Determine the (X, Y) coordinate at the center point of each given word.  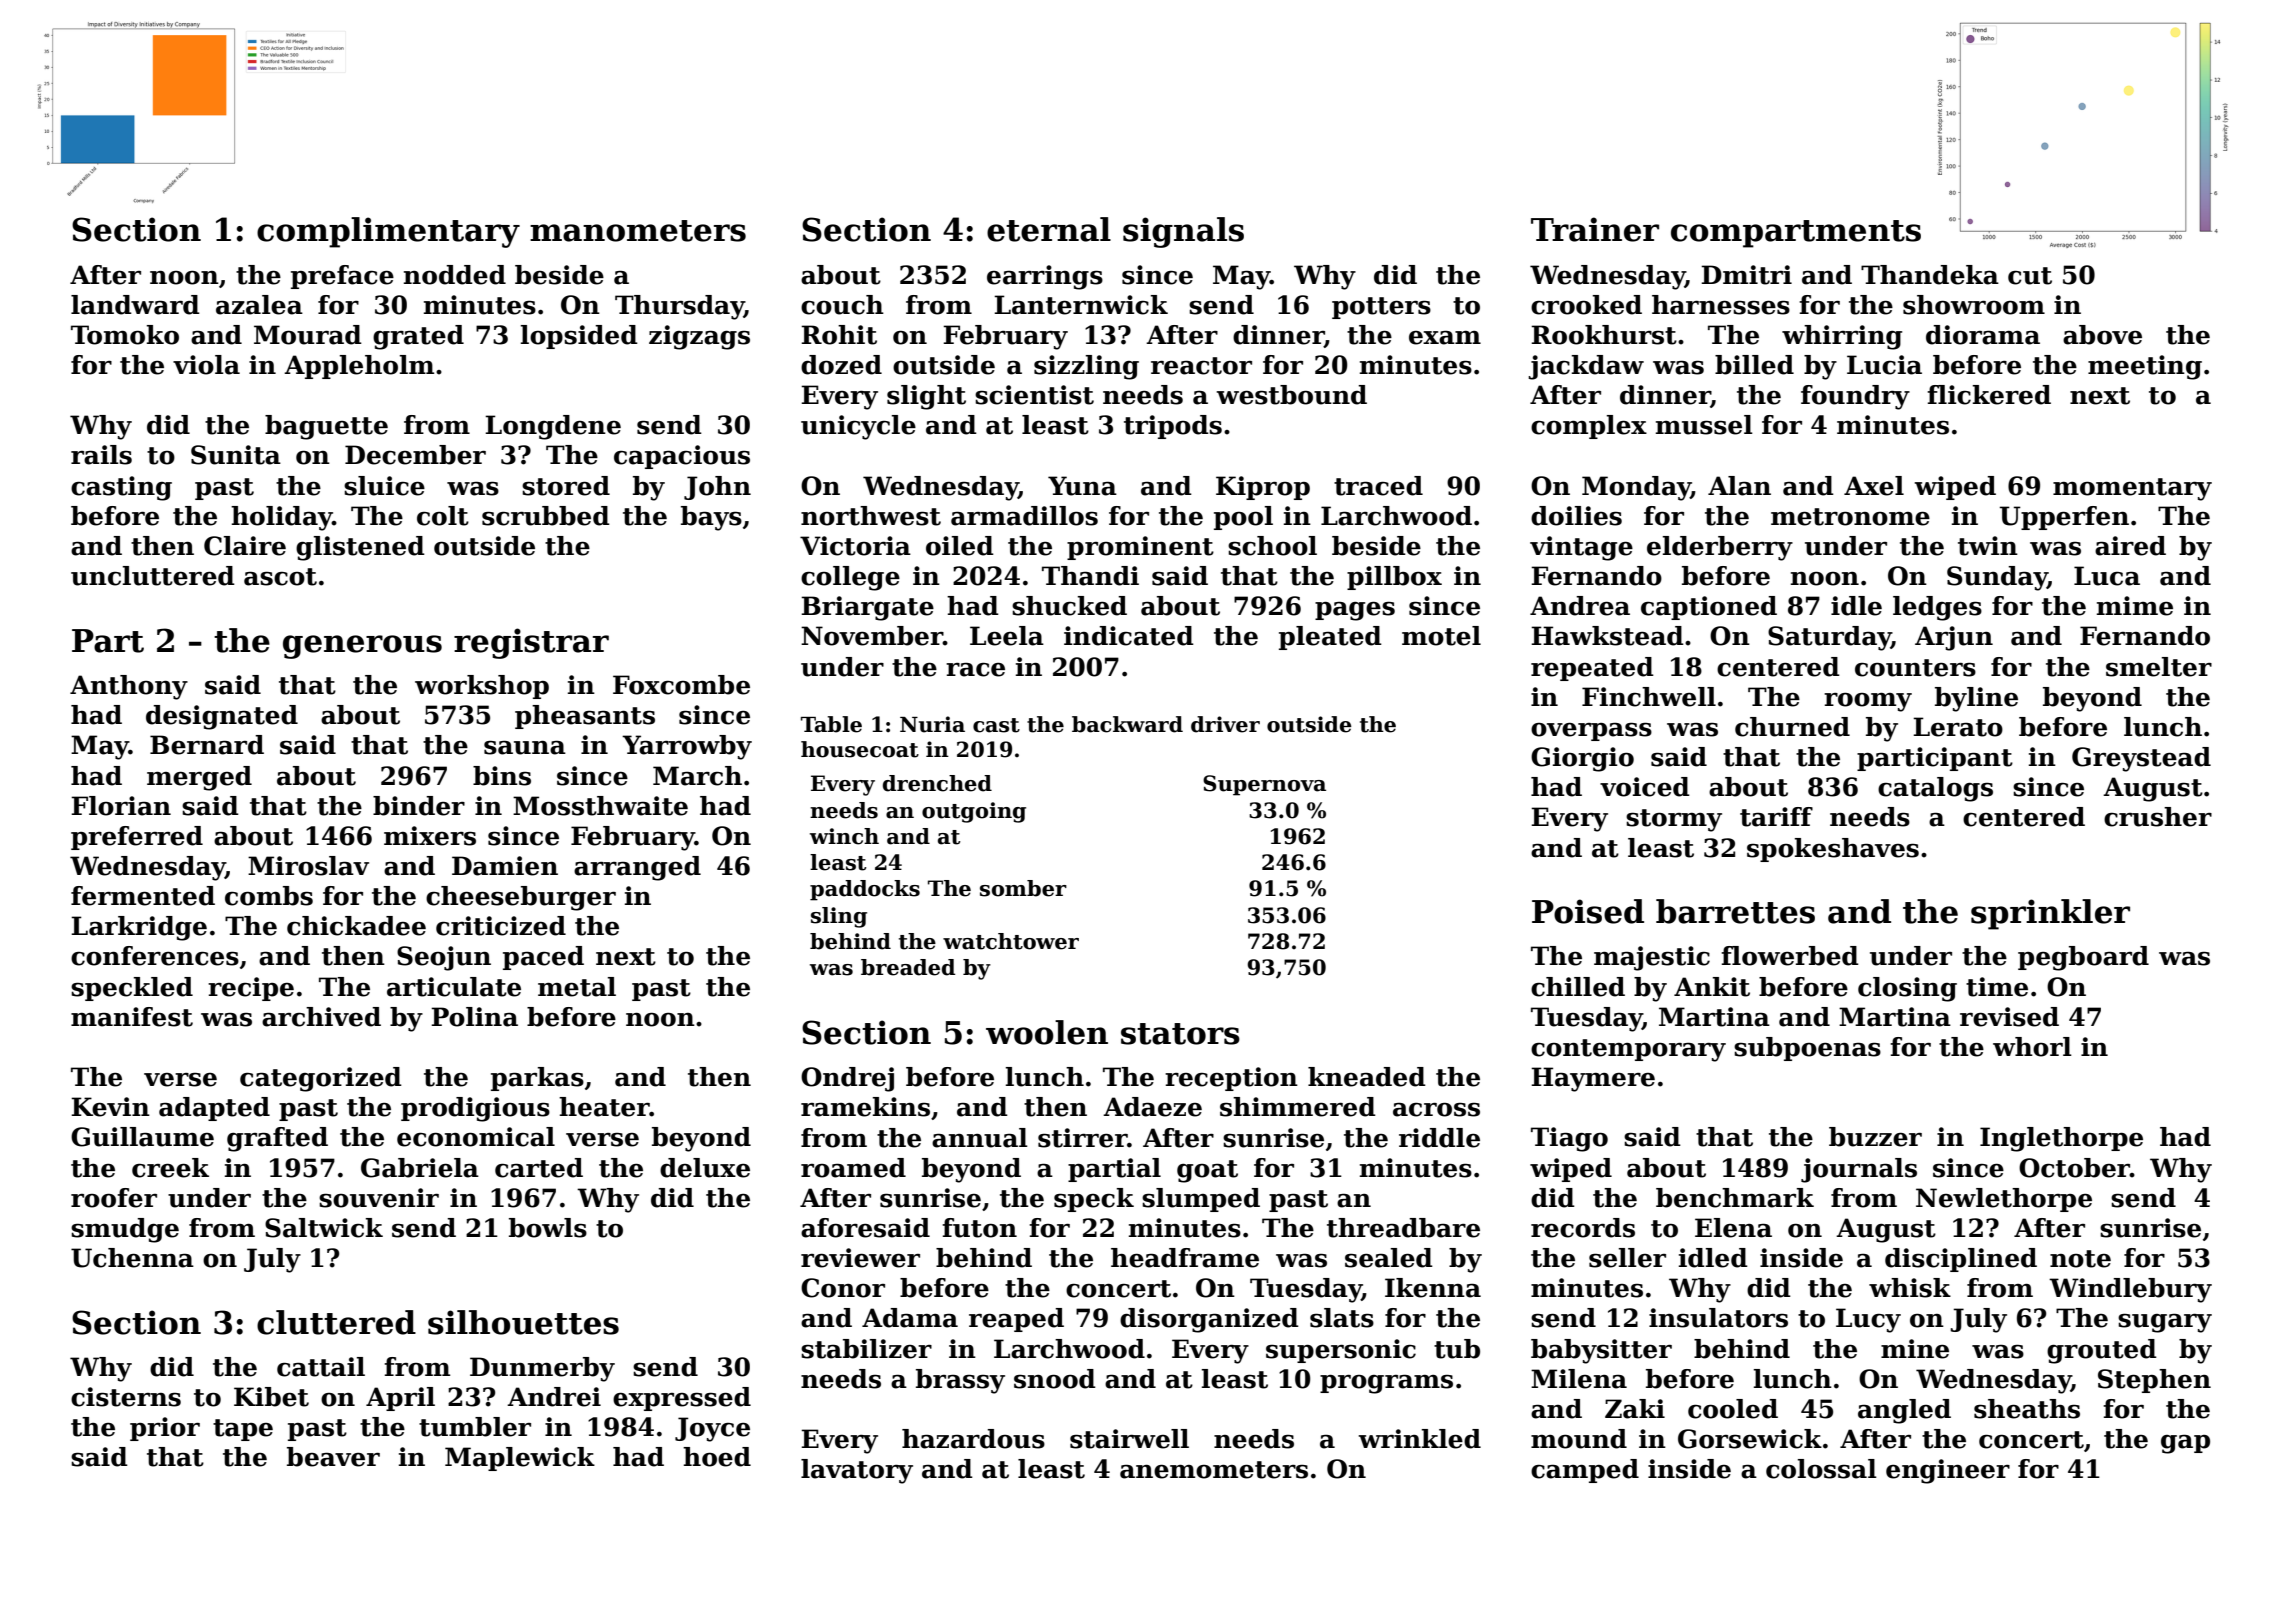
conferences (155, 956)
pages (1355, 611)
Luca (2107, 576)
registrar (531, 643)
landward (135, 305)
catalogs (1935, 789)
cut (2030, 276)
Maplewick (520, 1459)
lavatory (857, 1471)
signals (1183, 232)
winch (844, 836)
